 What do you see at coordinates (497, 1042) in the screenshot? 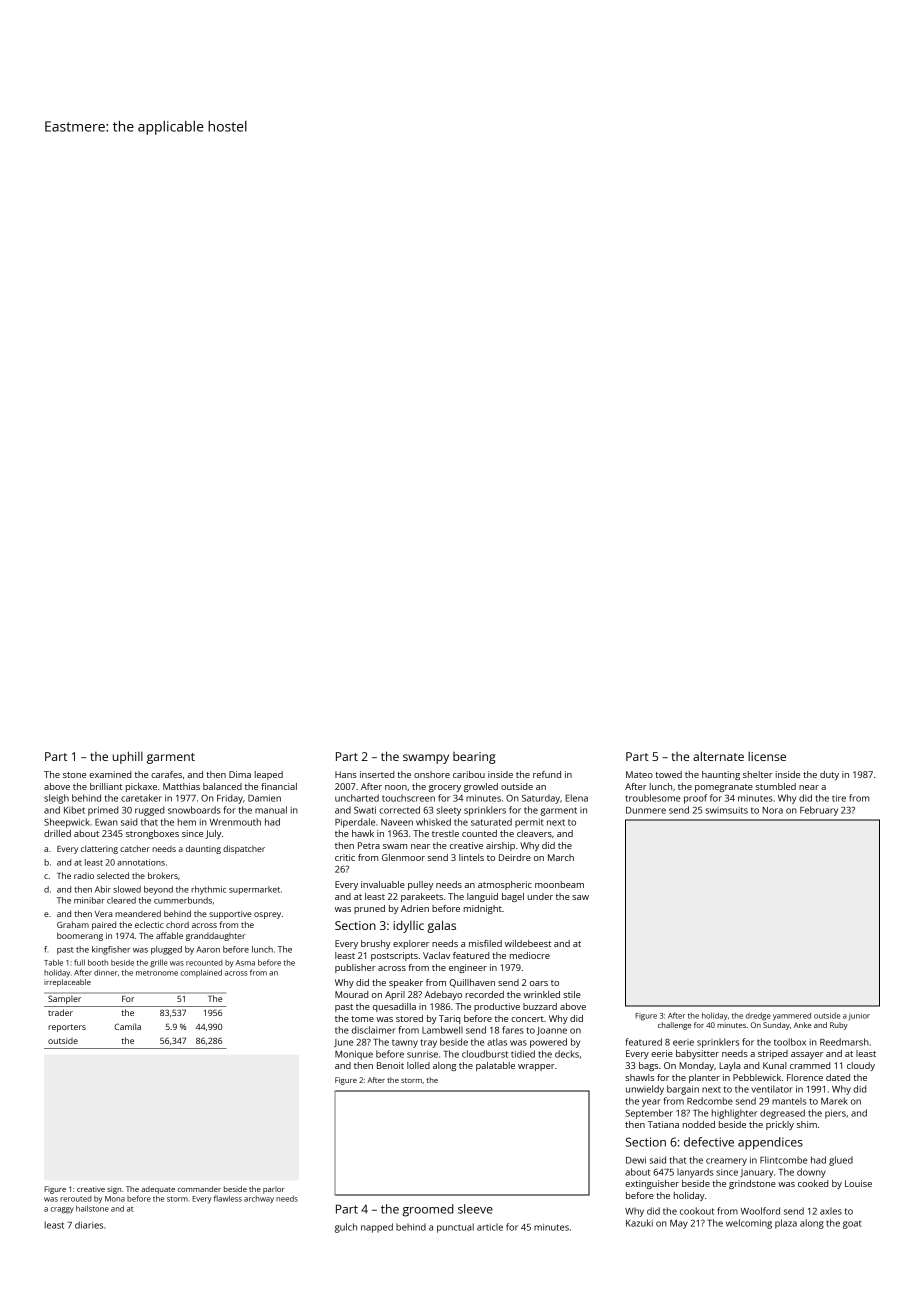
I see `atlas` at bounding box center [497, 1042].
